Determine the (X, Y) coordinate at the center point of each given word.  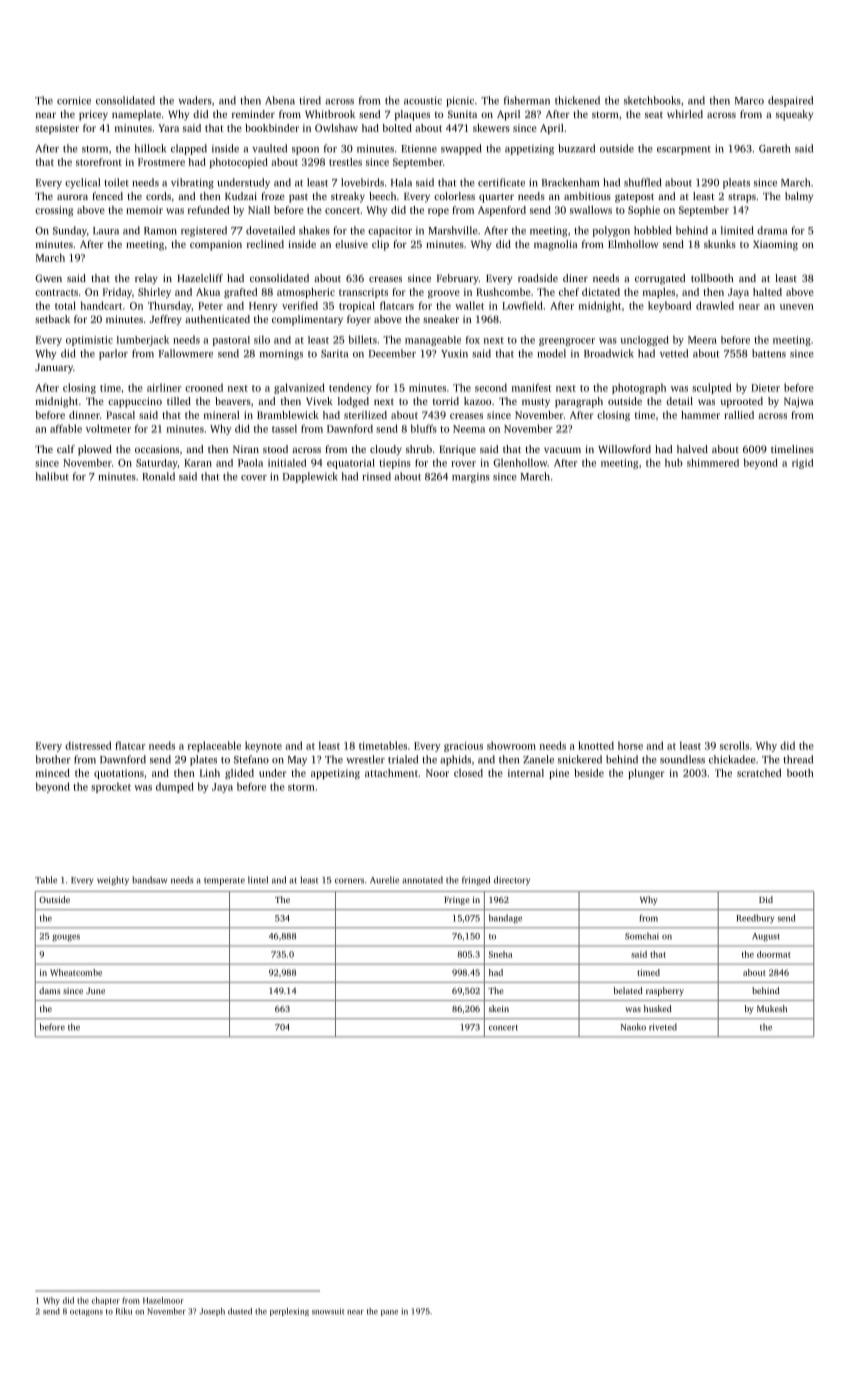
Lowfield (522, 305)
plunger (646, 774)
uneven (797, 307)
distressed (88, 745)
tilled (179, 401)
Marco (749, 101)
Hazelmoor (163, 1300)
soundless (682, 759)
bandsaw (149, 880)
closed (468, 773)
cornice (74, 101)
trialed (403, 759)
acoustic (423, 101)
